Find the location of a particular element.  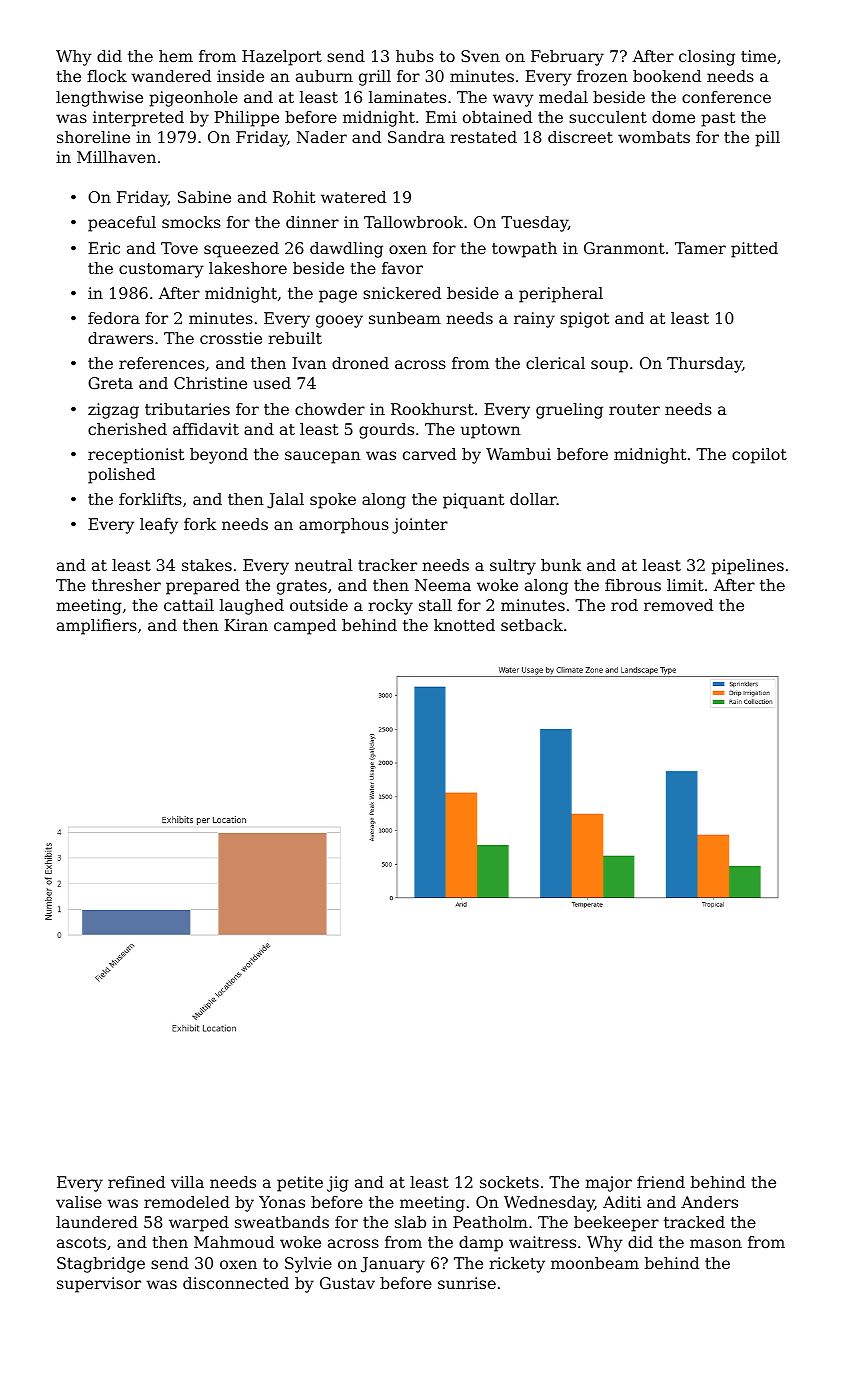

hubs is located at coordinates (415, 56).
